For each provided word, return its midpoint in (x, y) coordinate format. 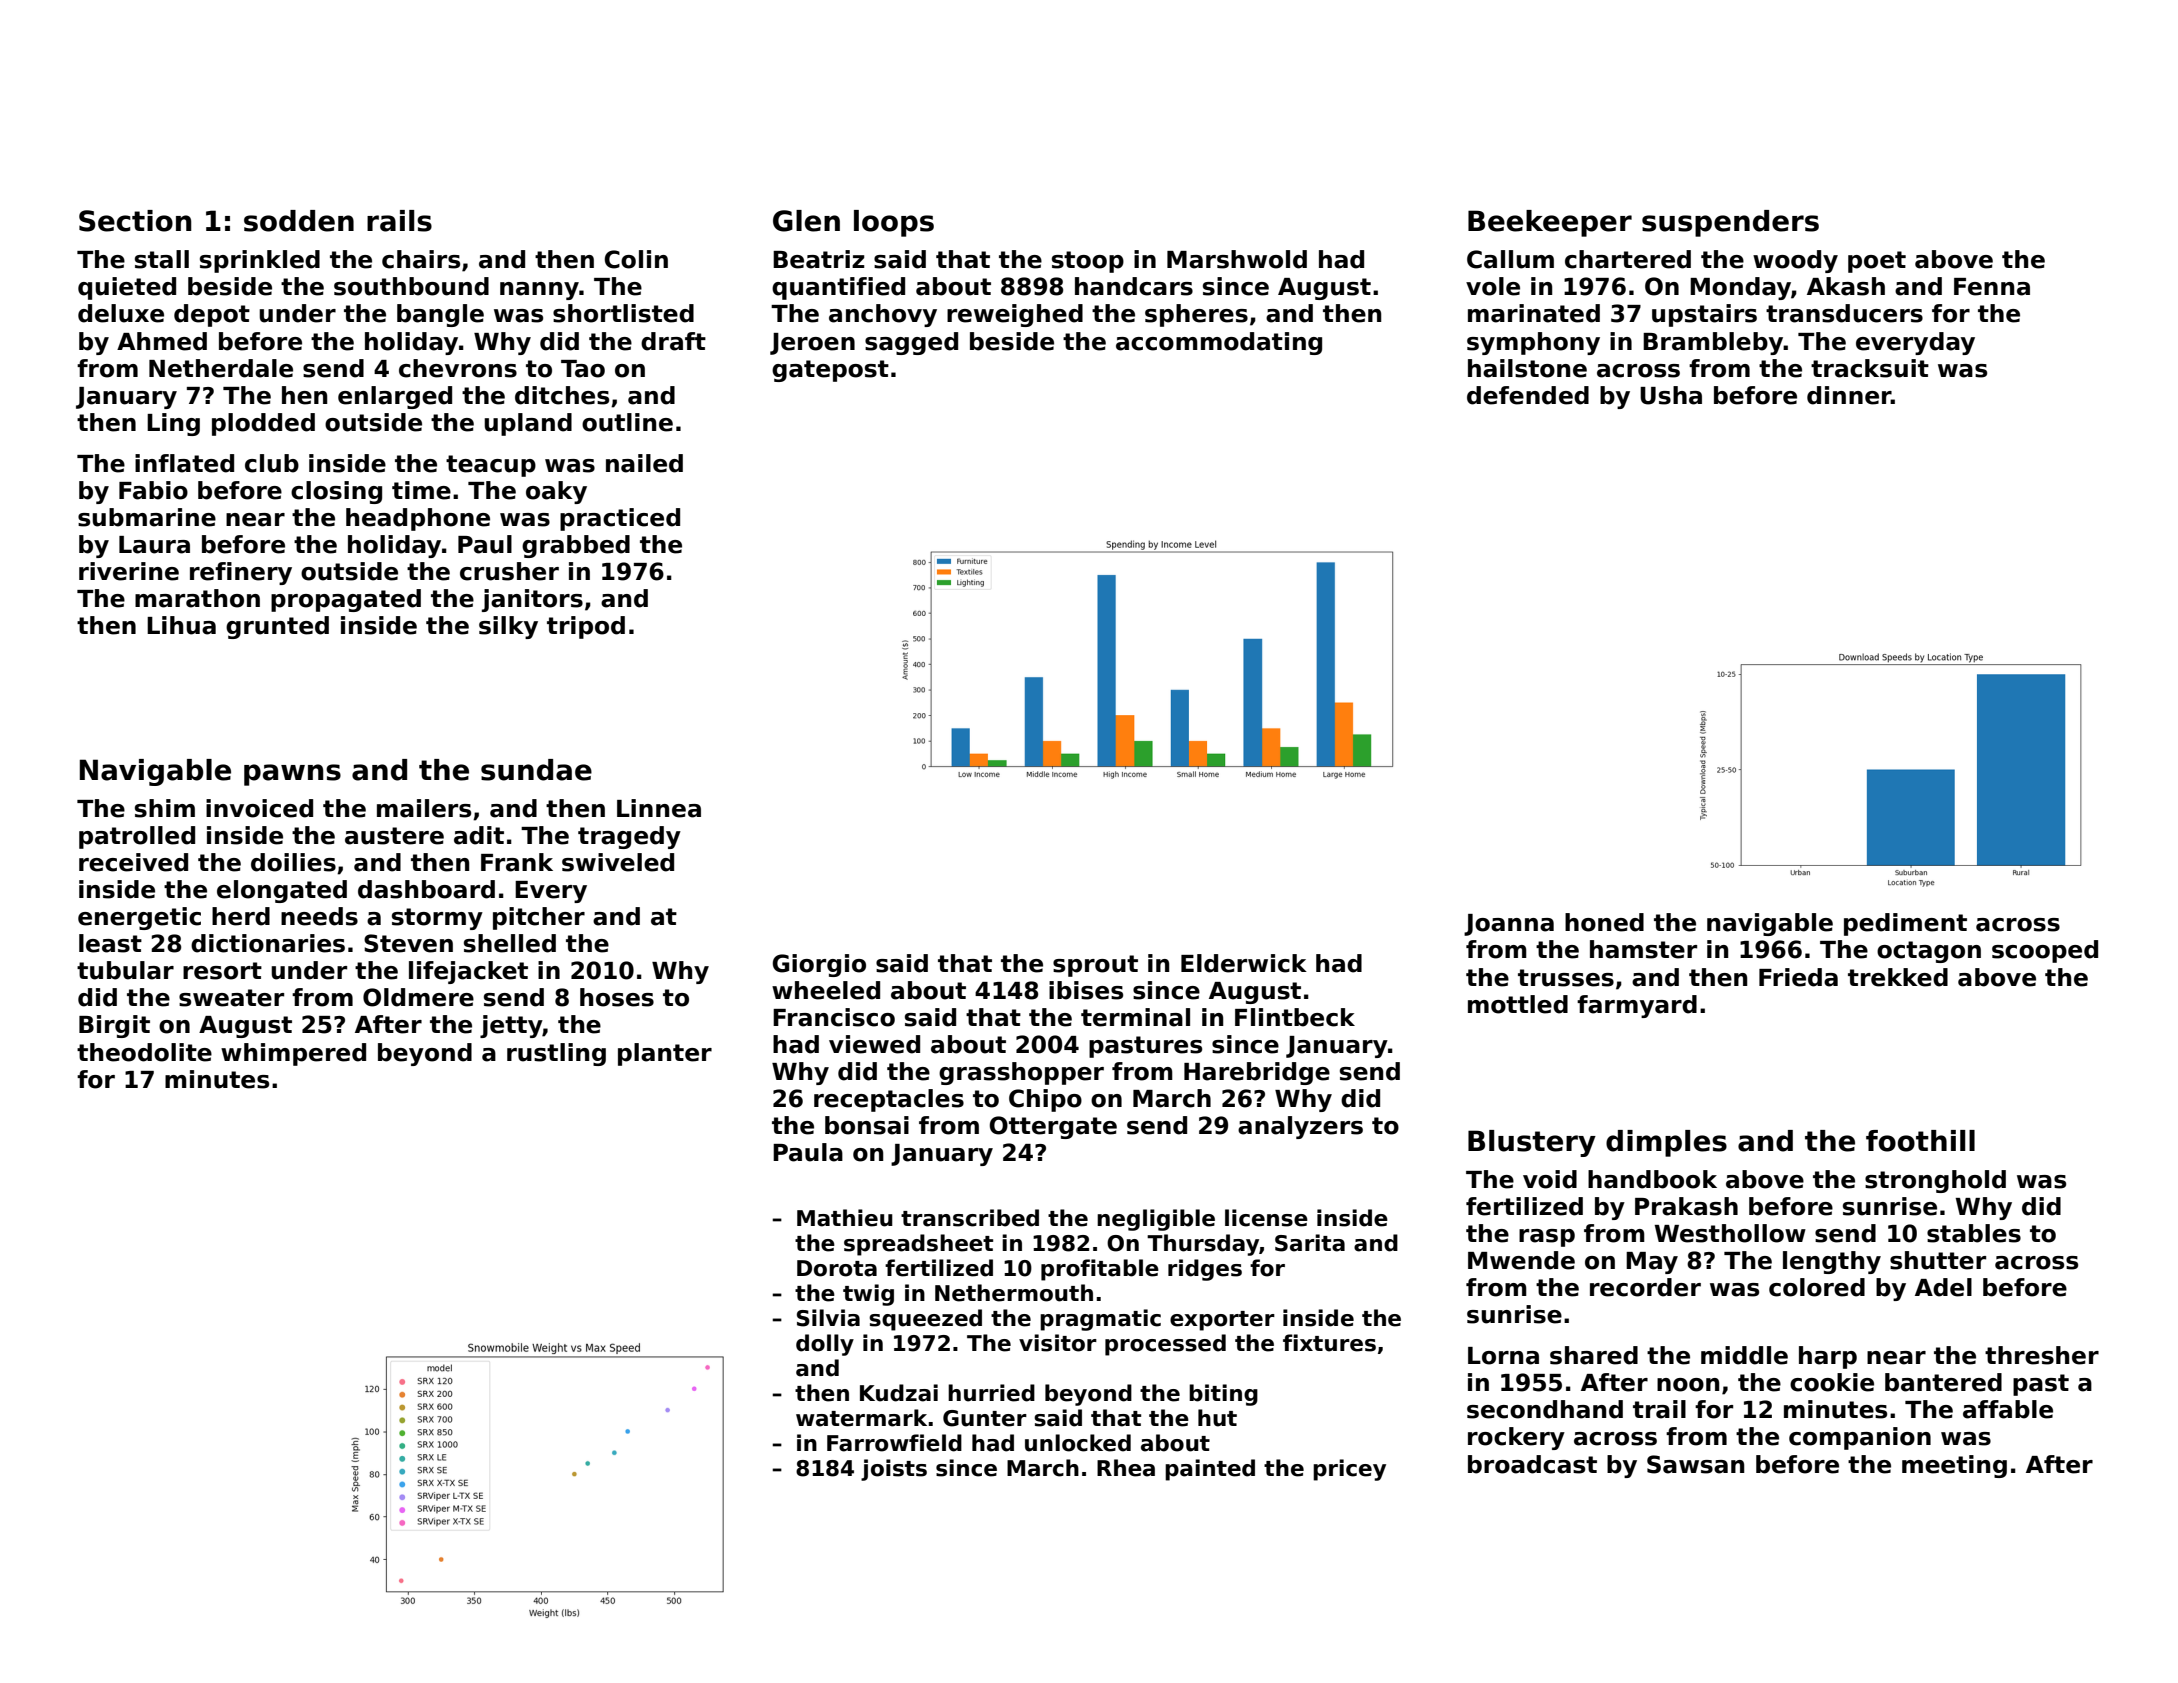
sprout (1095, 966)
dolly (825, 1345)
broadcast (1532, 1464)
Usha (1671, 395)
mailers (424, 808)
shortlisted (623, 313)
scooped (2045, 951)
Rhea (1126, 1468)
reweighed (1015, 315)
